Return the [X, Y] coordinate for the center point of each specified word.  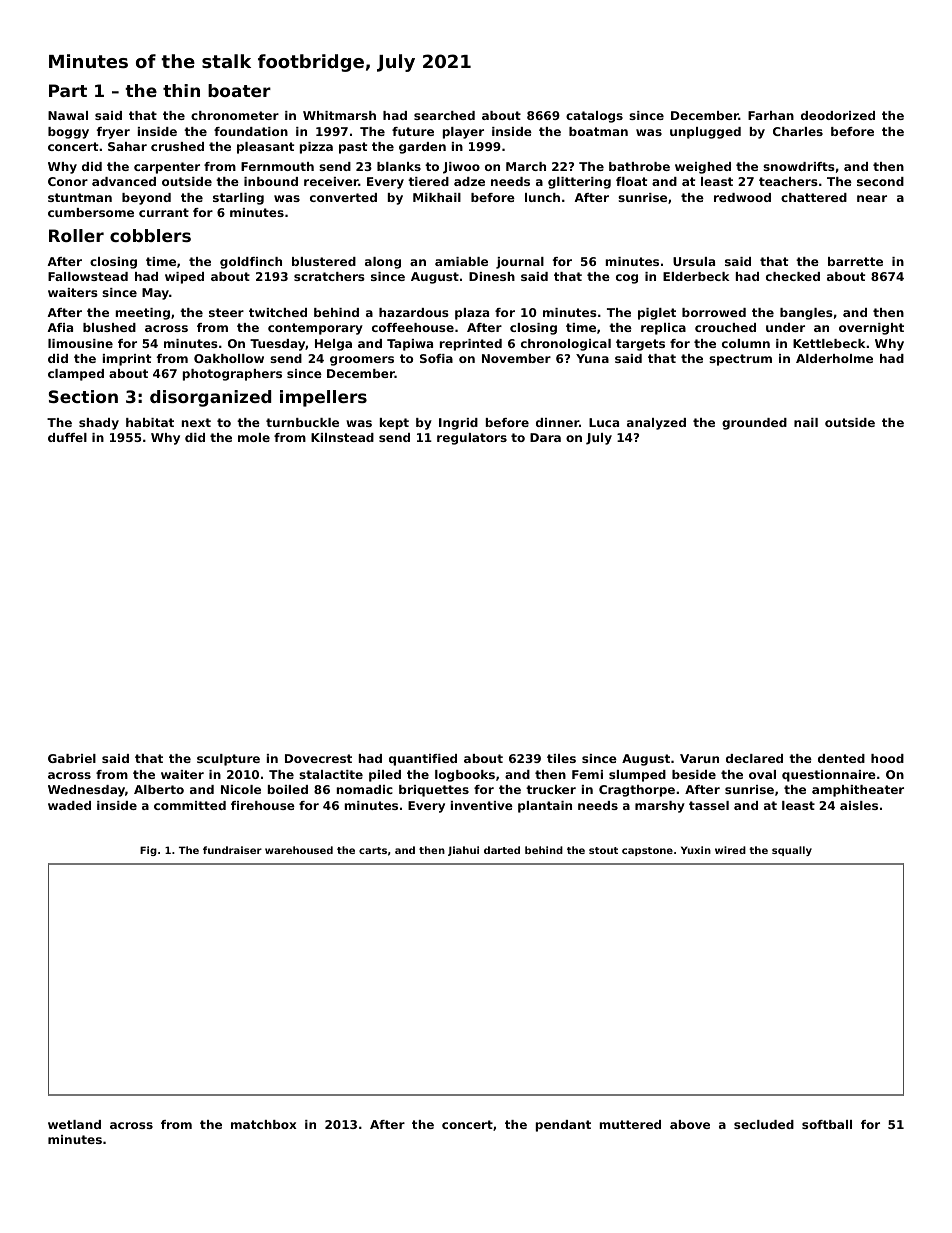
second [880, 181]
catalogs [594, 117]
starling [238, 199]
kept [394, 424]
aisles [859, 805]
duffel [67, 437]
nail [806, 422]
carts [373, 850]
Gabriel [72, 758]
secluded [764, 1124]
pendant [563, 1126]
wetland [74, 1124]
